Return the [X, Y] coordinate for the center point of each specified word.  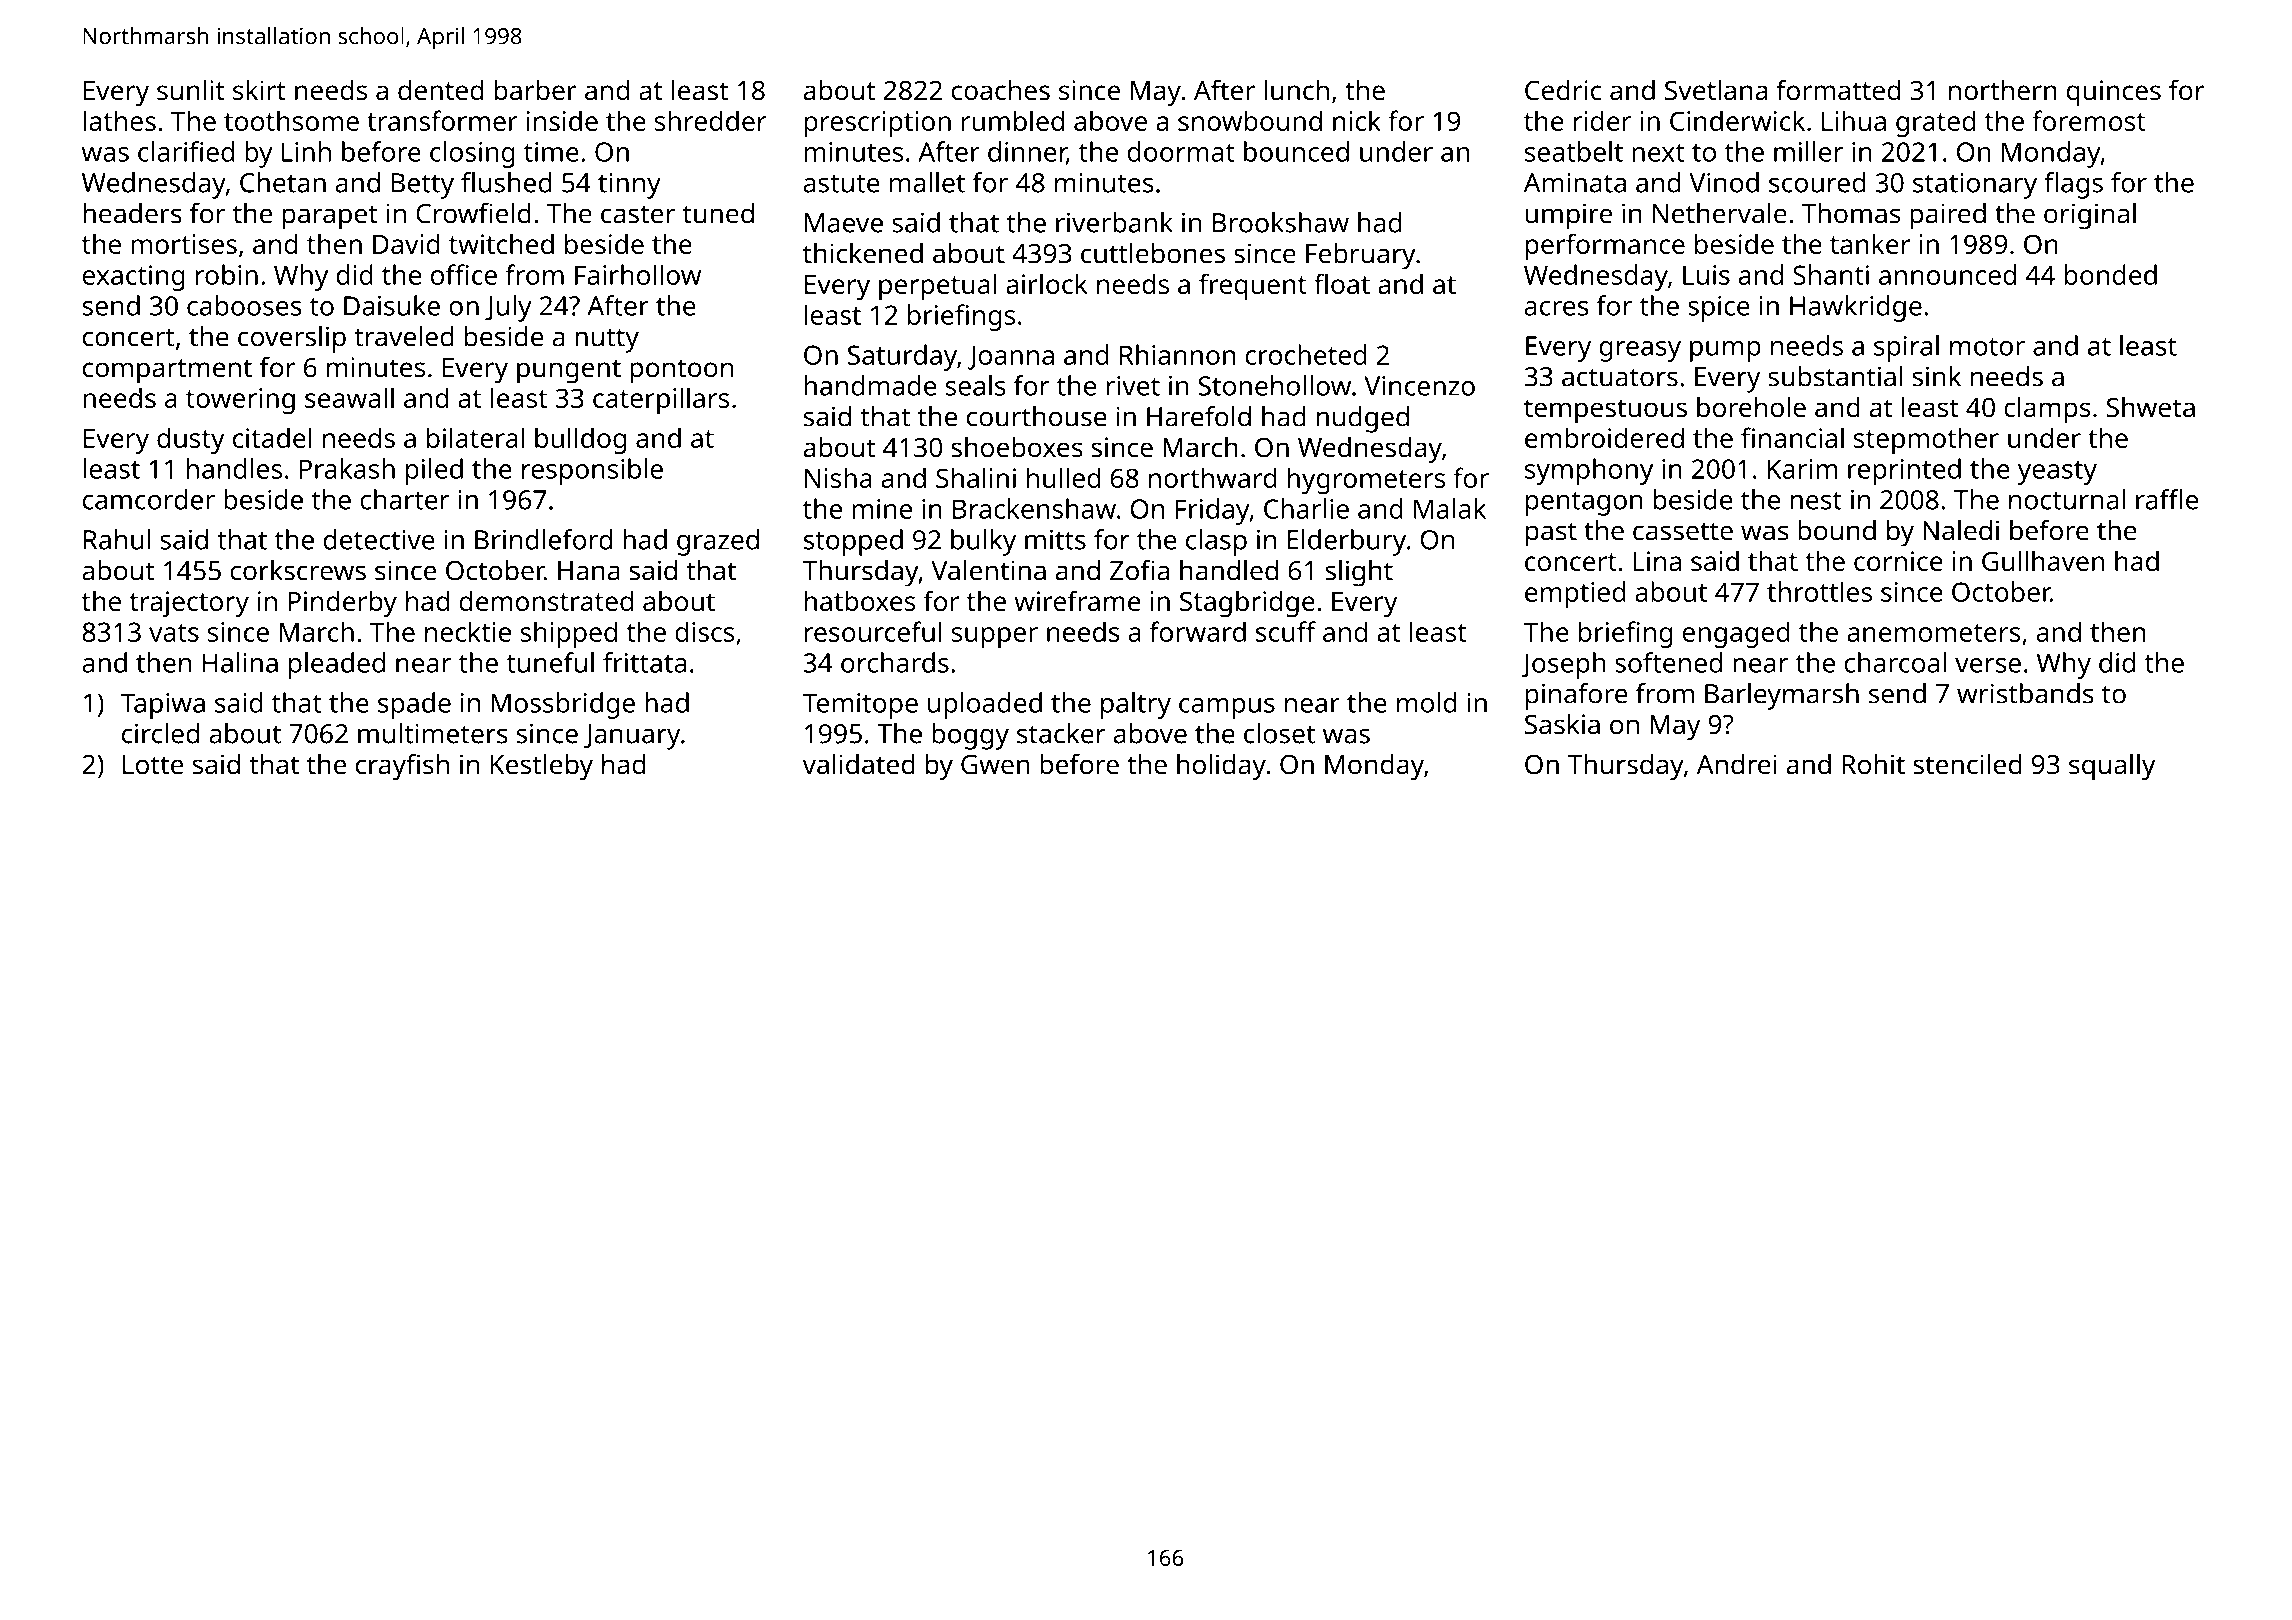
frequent [1253, 286]
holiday [1221, 767]
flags [2073, 185]
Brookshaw [1281, 222]
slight [1359, 573]
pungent [569, 371]
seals [976, 385]
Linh [306, 151]
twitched [501, 243]
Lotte [153, 765]
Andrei [1737, 764]
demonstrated [546, 600]
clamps [2047, 410]
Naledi [1961, 530]
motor [1987, 347]
